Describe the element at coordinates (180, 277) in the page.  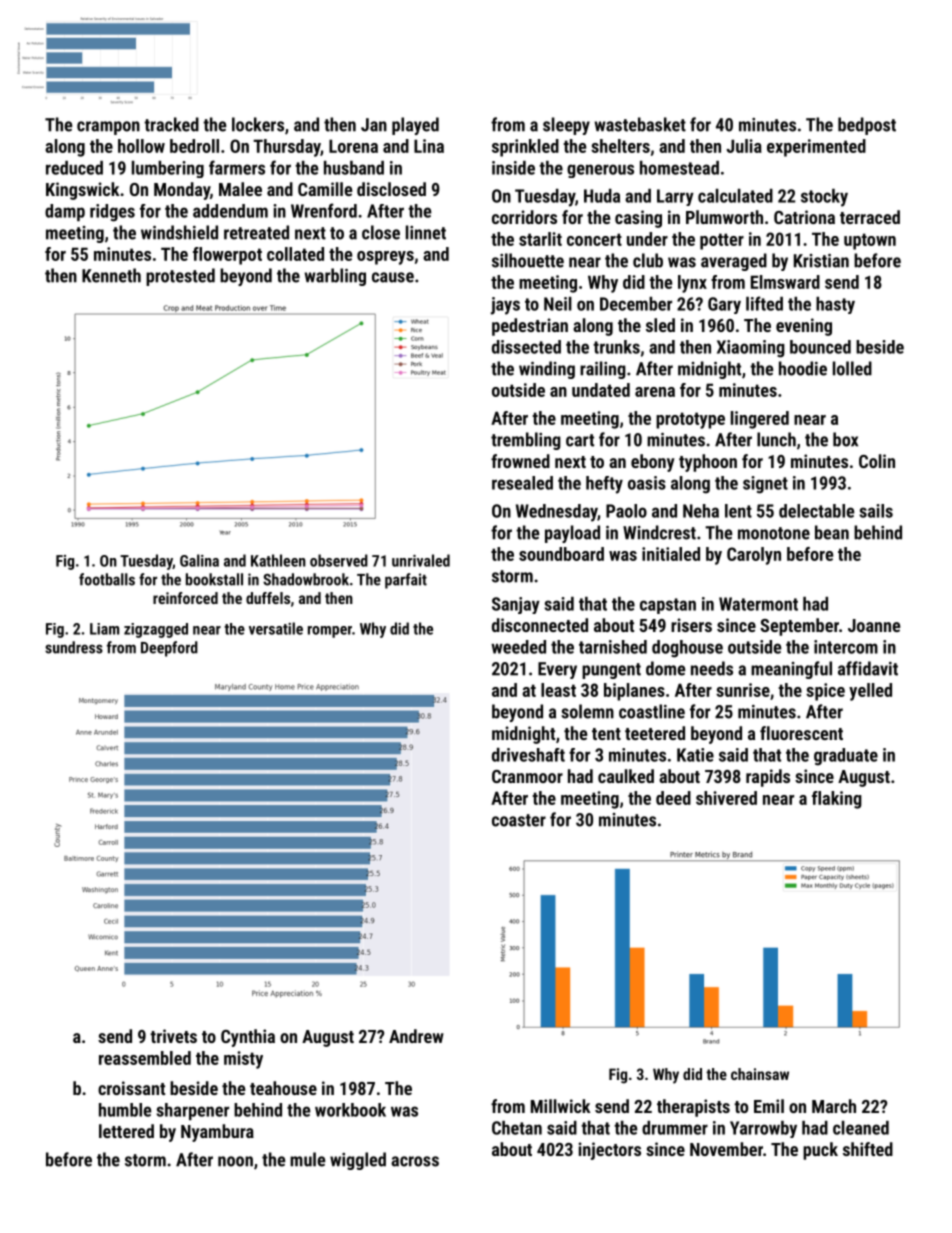
I see `protested` at that location.
